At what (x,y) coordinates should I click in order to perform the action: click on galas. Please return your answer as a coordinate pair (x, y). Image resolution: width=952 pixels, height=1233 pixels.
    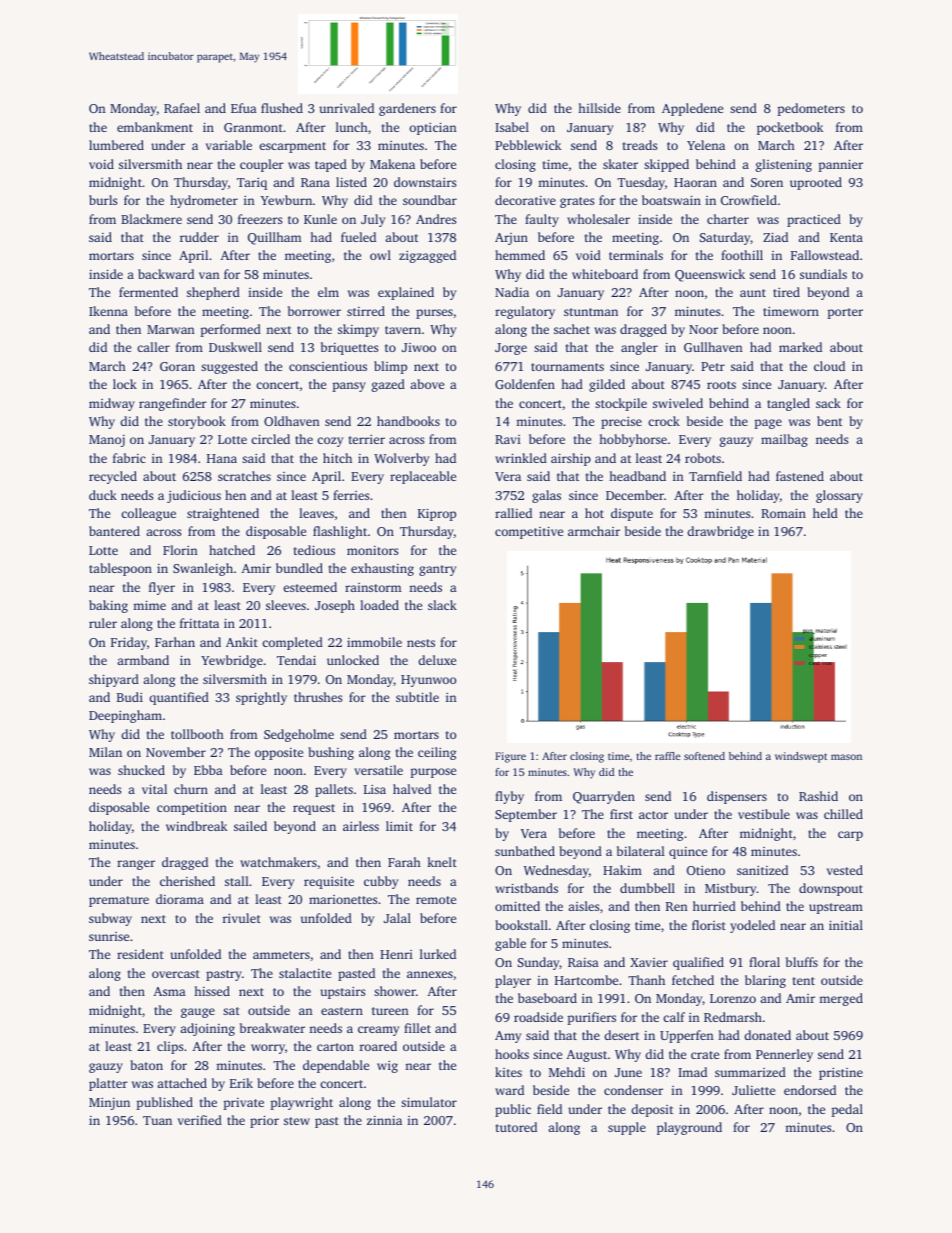
    Looking at the image, I should click on (546, 496).
